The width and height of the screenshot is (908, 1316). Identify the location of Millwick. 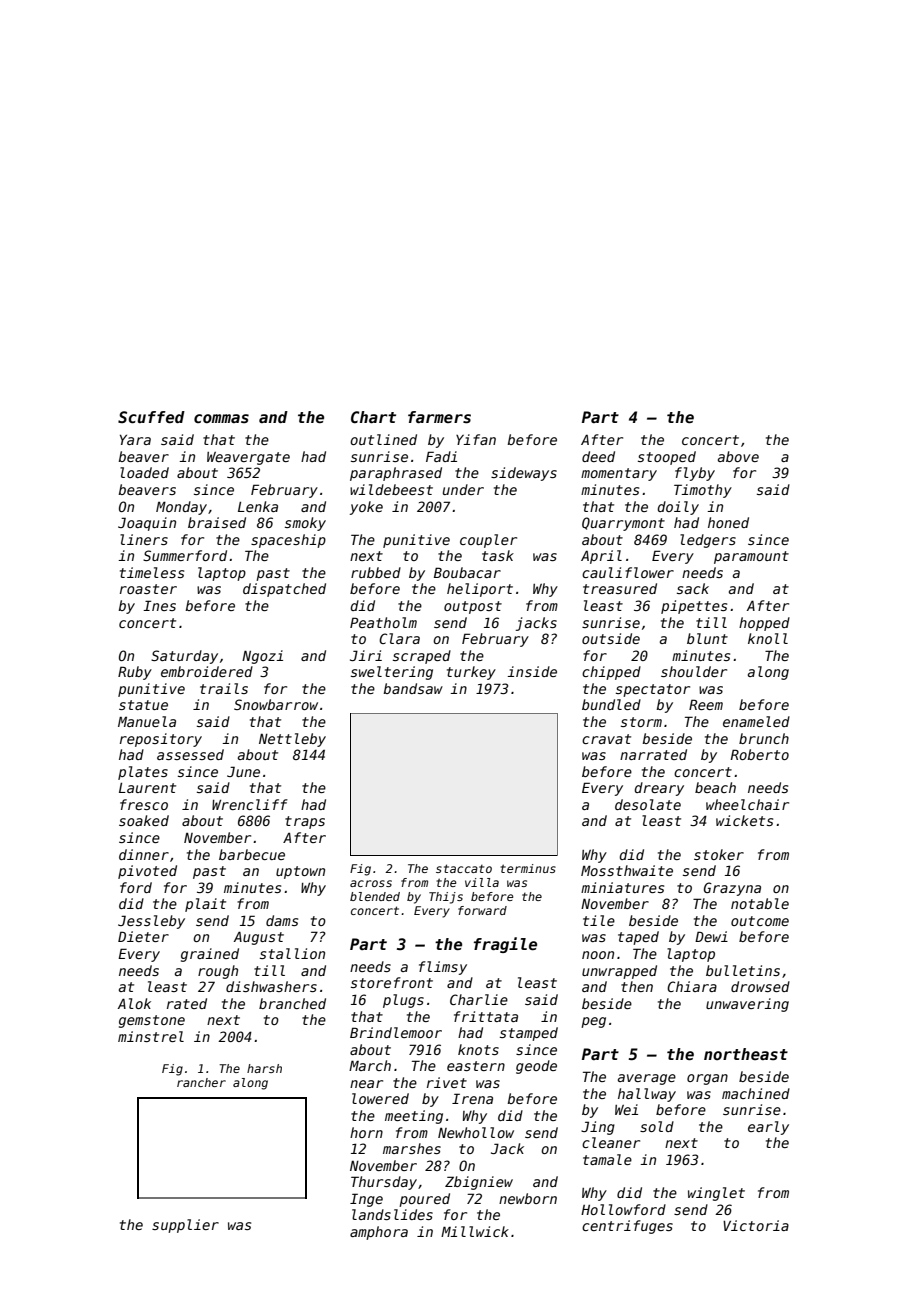
(475, 1231).
